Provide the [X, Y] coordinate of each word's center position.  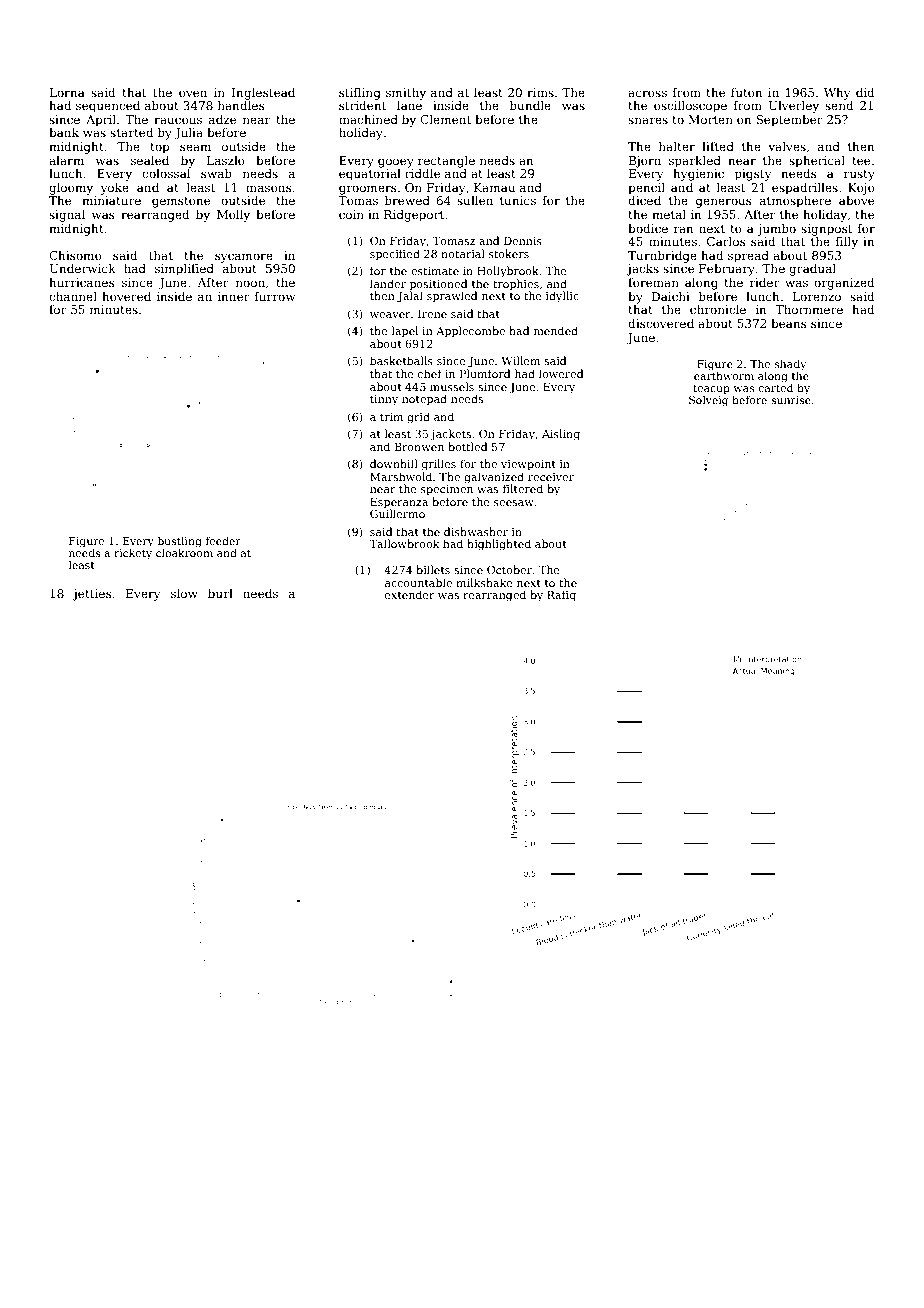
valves [787, 146]
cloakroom [184, 552]
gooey [396, 163]
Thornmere [809, 309]
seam [195, 147]
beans [789, 323]
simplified [184, 270]
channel [73, 296]
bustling [180, 542]
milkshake [484, 582]
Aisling [561, 435]
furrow [275, 296]
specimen [447, 490]
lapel [405, 332]
